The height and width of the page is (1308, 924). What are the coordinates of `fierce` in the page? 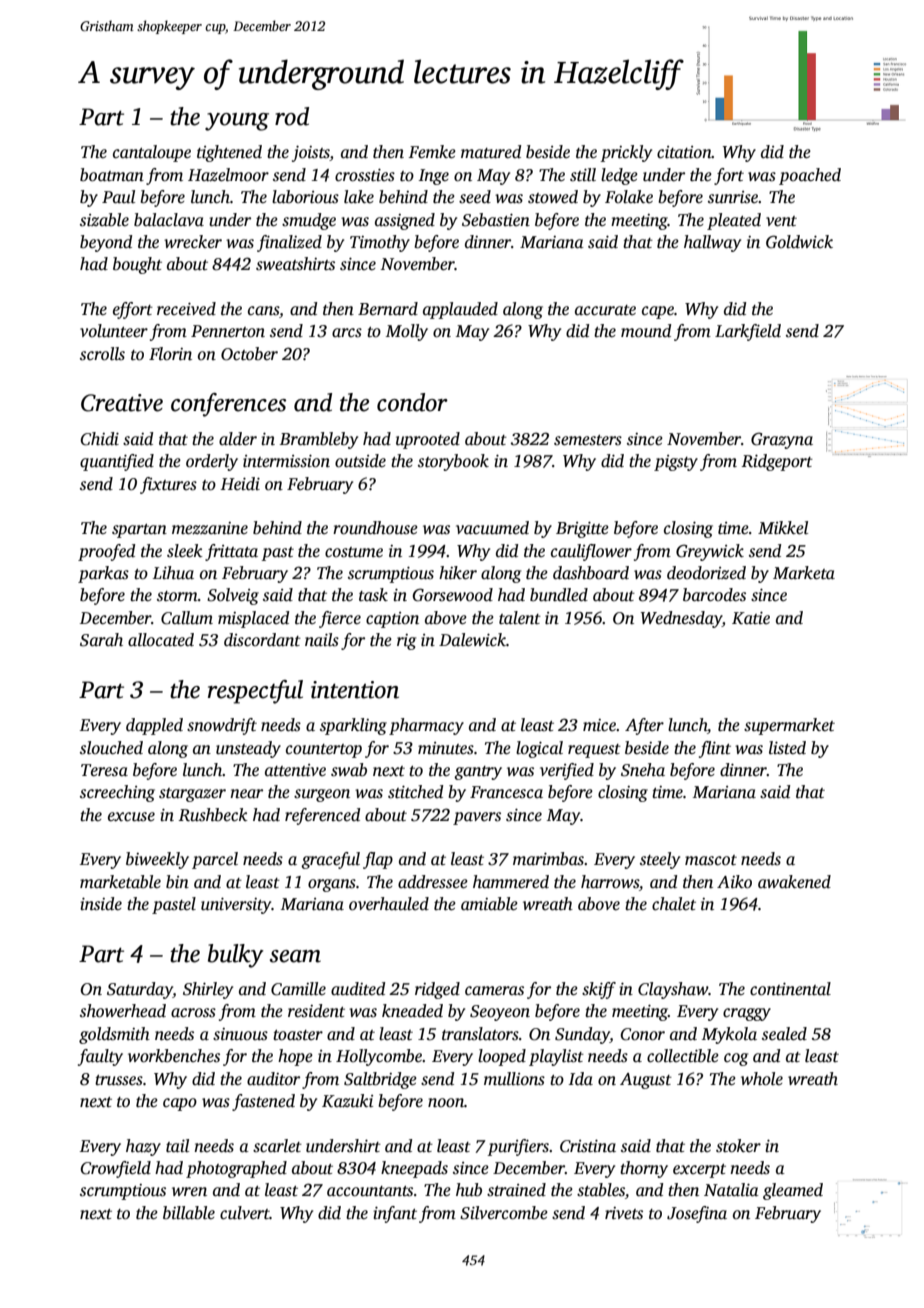 It's located at (340, 619).
